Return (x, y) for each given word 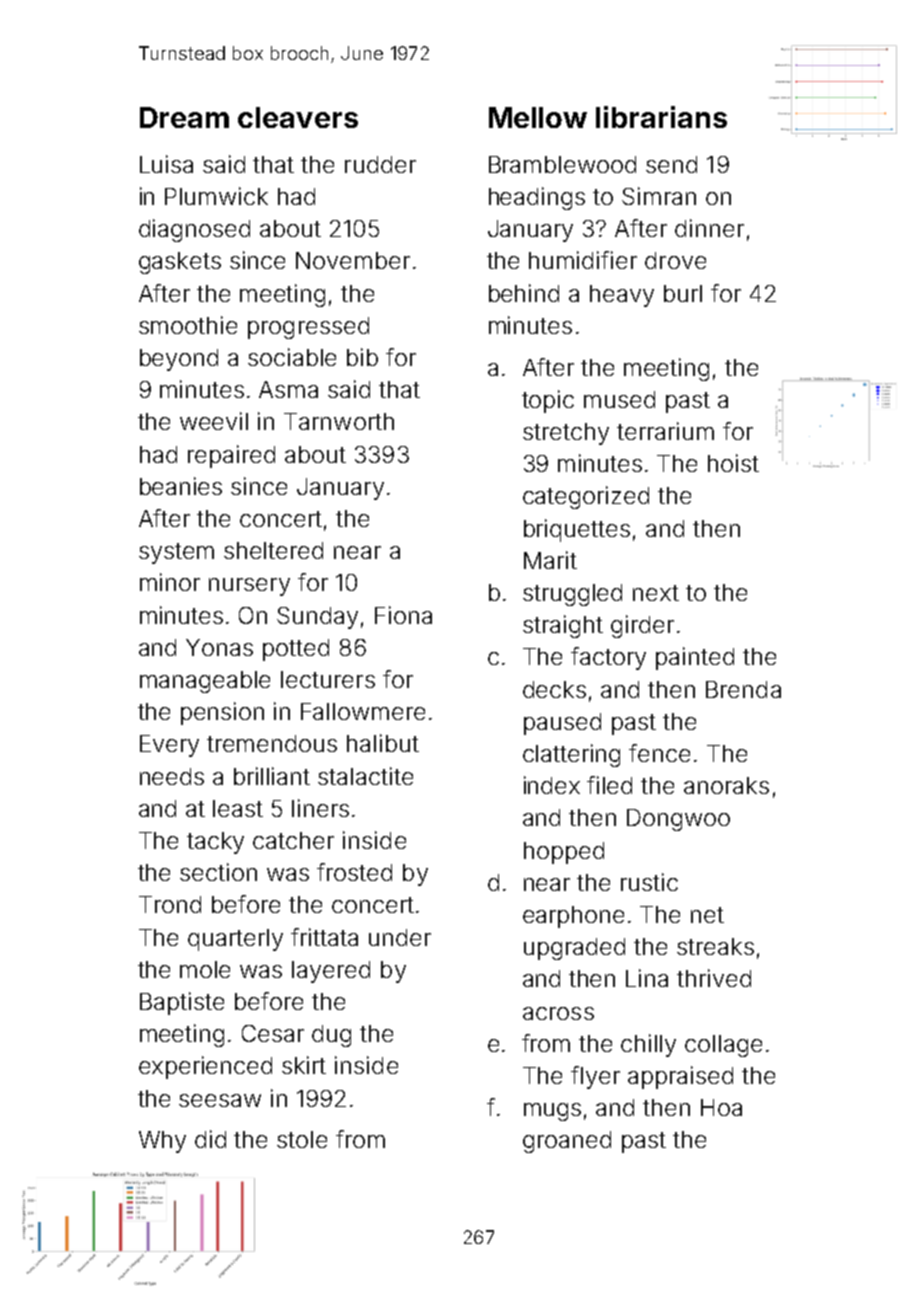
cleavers (298, 117)
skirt (304, 1065)
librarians (661, 117)
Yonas (219, 647)
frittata (324, 937)
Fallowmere (363, 711)
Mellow (538, 117)
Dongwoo (678, 820)
